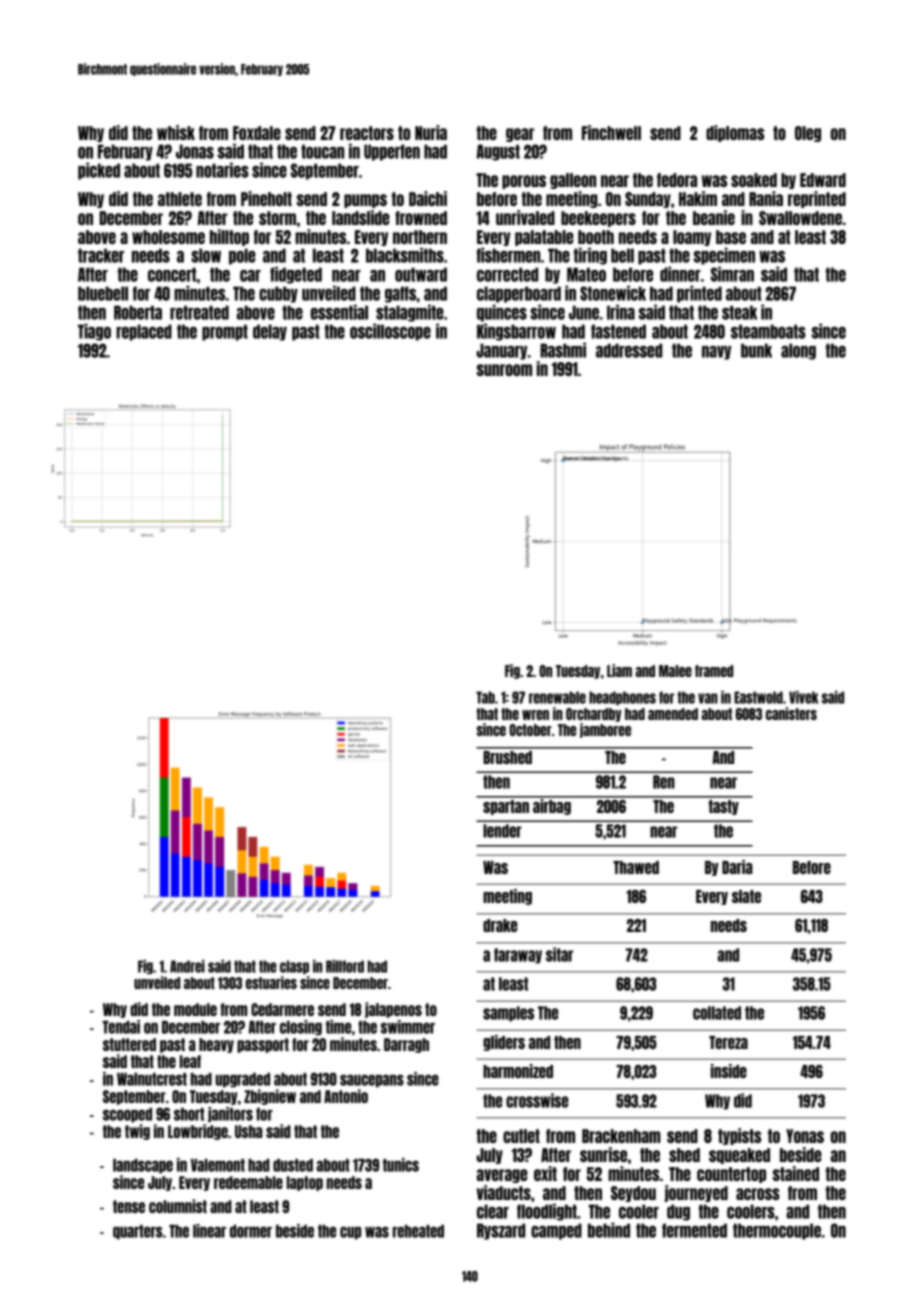 This screenshot has height=1314, width=924. What do you see at coordinates (629, 350) in the screenshot?
I see `addressed` at bounding box center [629, 350].
